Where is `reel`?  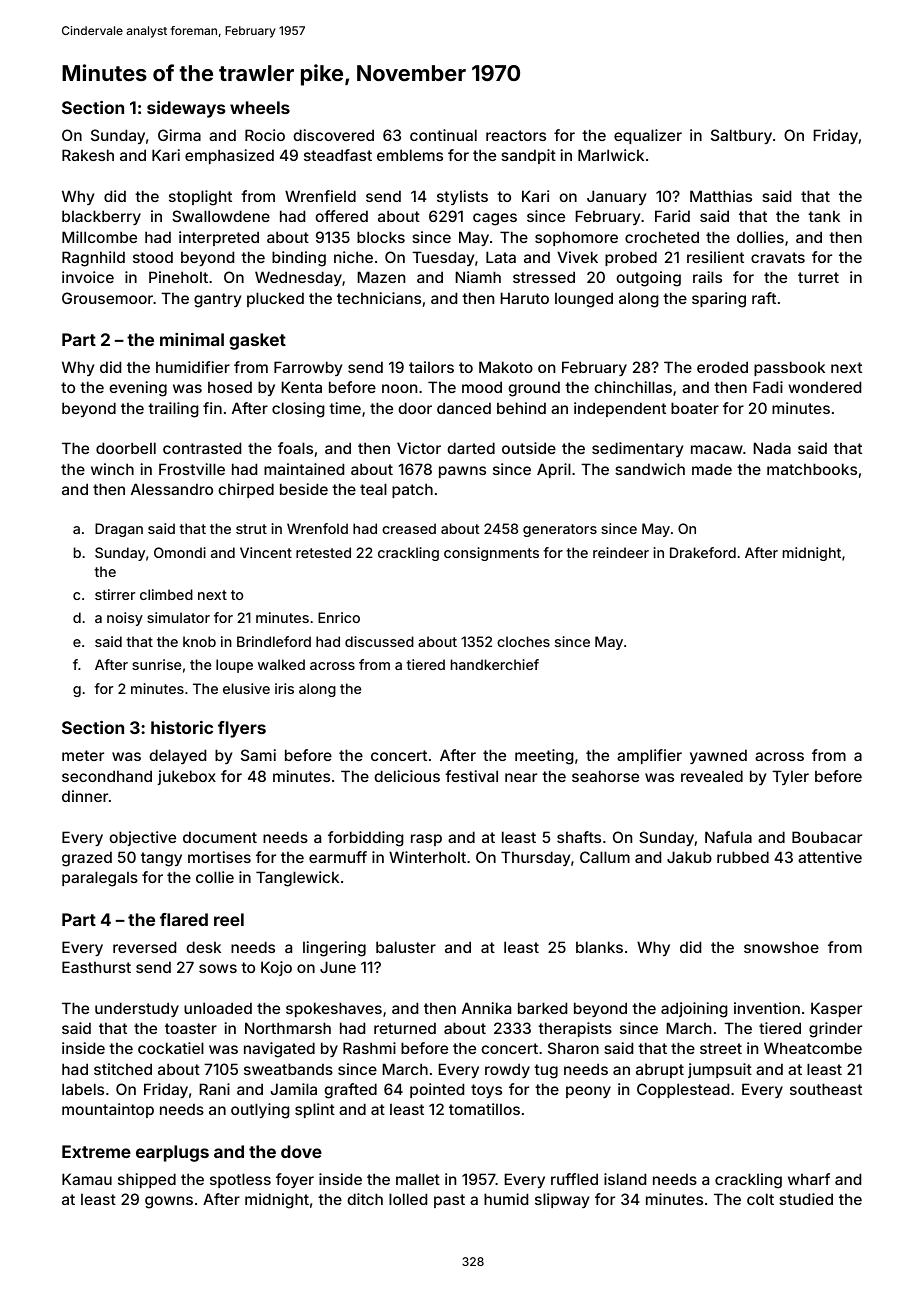 reel is located at coordinates (229, 919).
